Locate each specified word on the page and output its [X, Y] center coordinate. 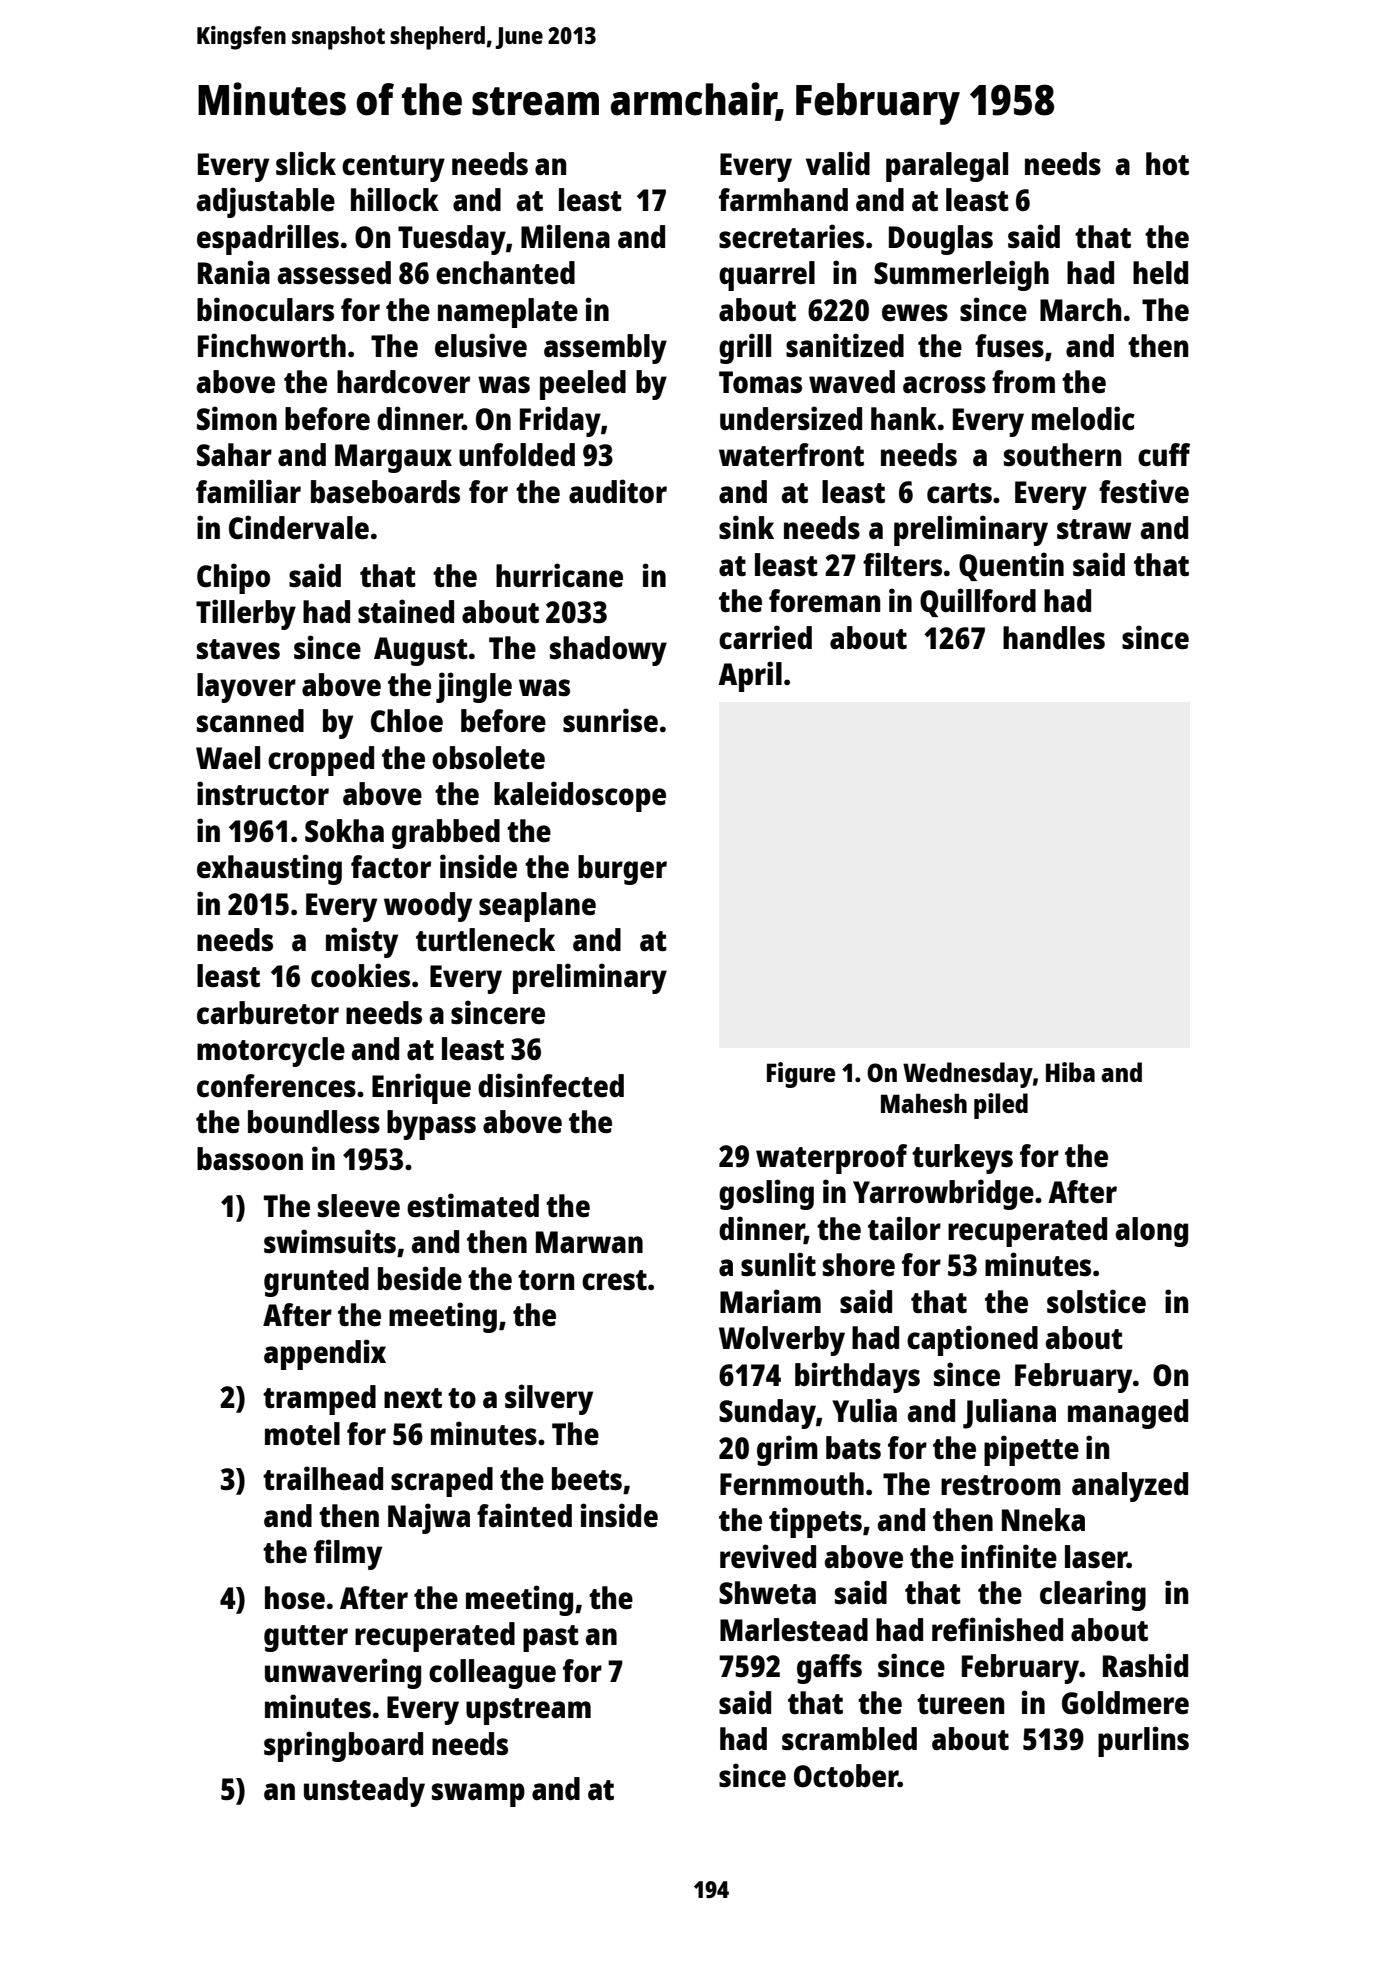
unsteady [364, 1792]
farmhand [783, 199]
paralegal [947, 167]
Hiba [1070, 1072]
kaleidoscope [580, 796]
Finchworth [272, 345]
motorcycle [271, 1052]
